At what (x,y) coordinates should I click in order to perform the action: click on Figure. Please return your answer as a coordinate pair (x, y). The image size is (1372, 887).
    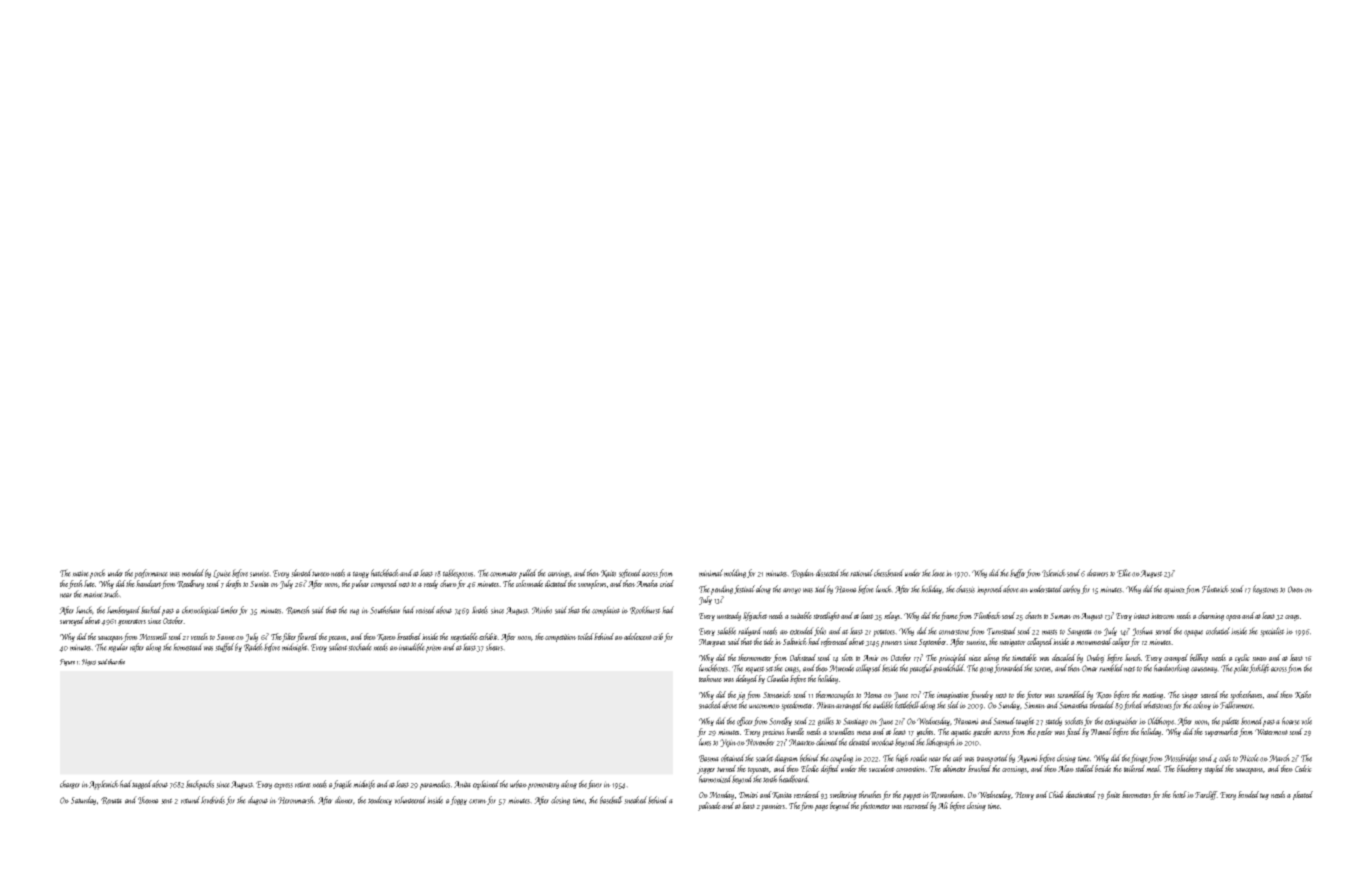
    Looking at the image, I should click on (67, 662).
